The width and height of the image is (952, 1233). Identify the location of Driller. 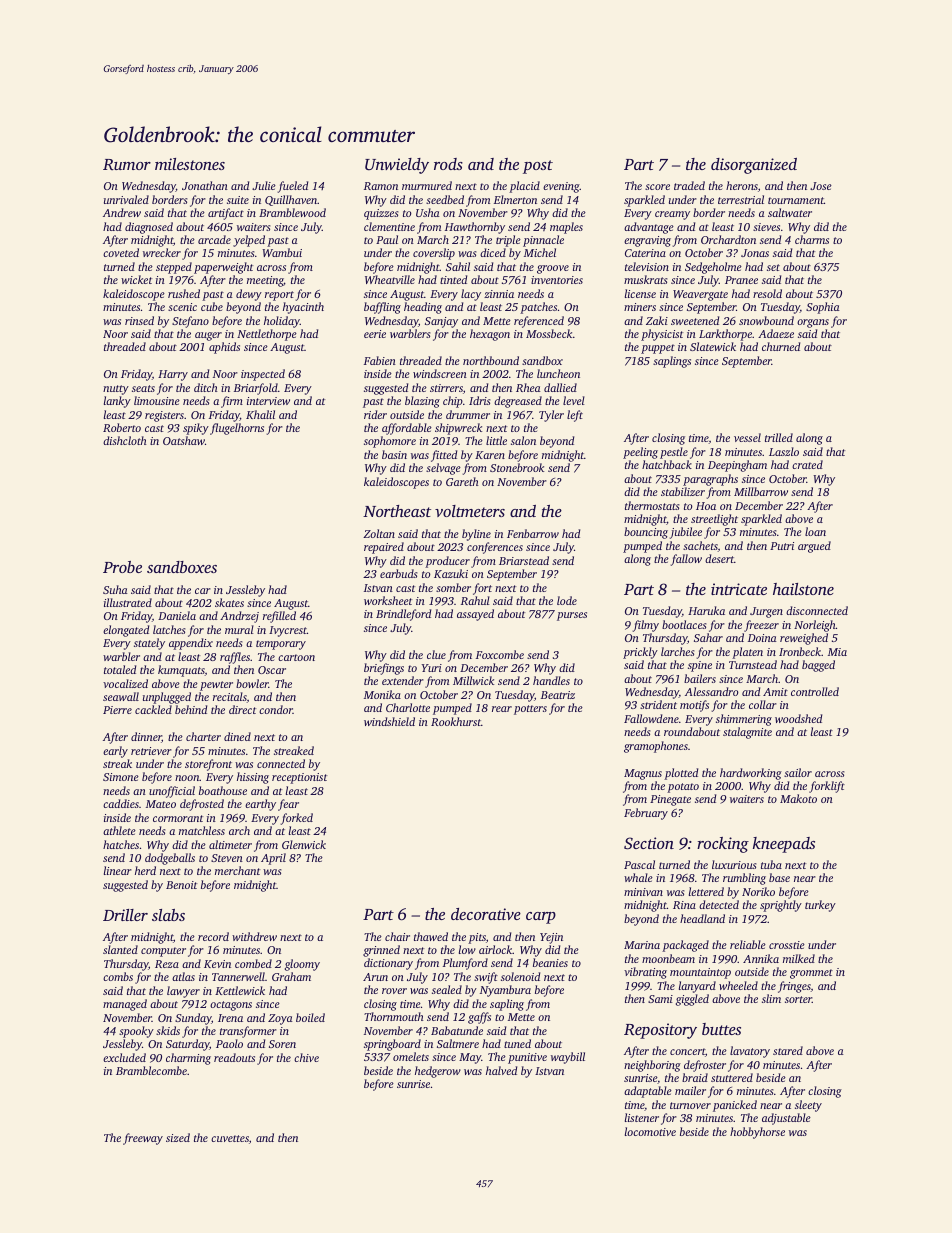
(125, 915).
